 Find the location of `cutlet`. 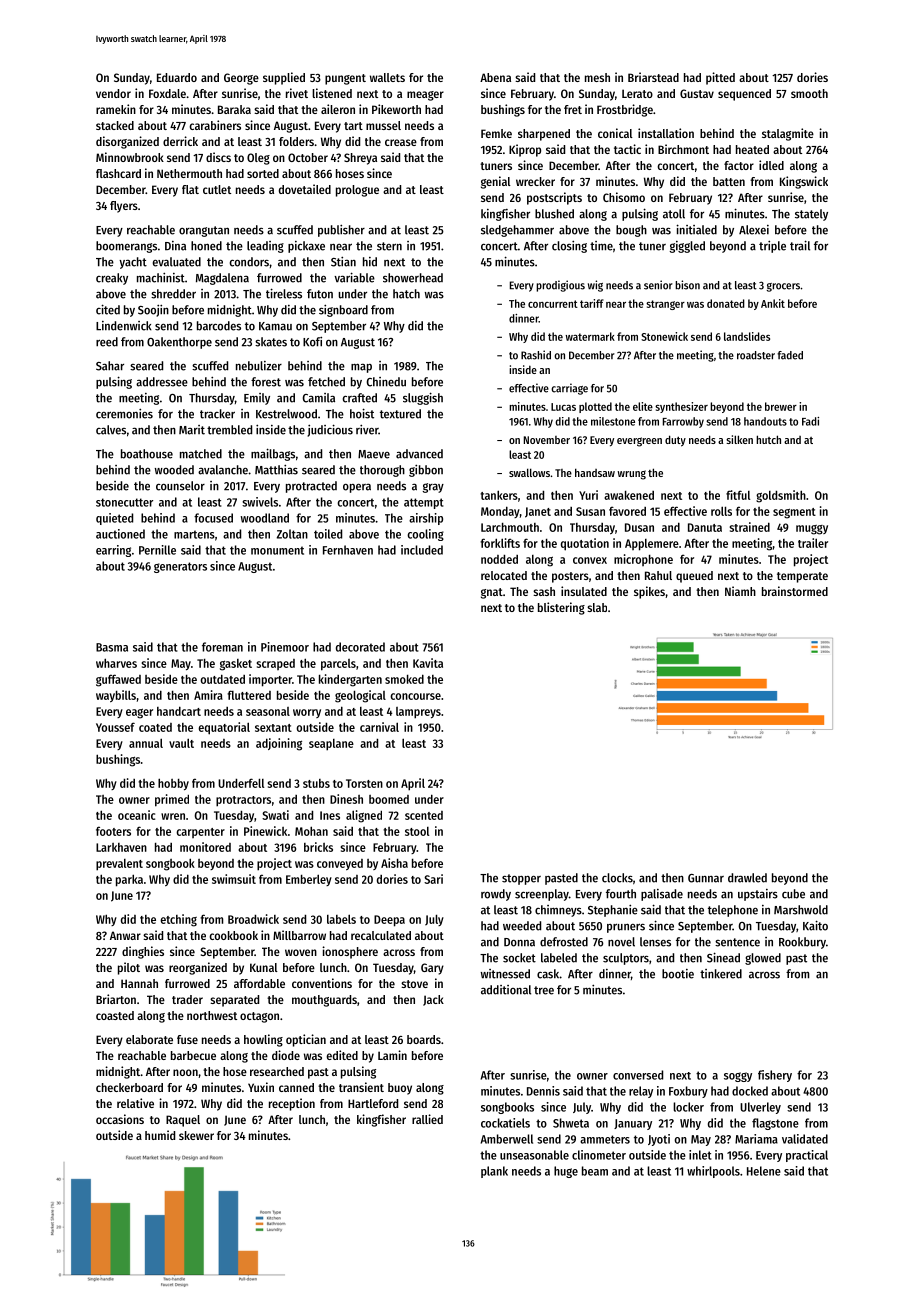

cutlet is located at coordinates (217, 189).
